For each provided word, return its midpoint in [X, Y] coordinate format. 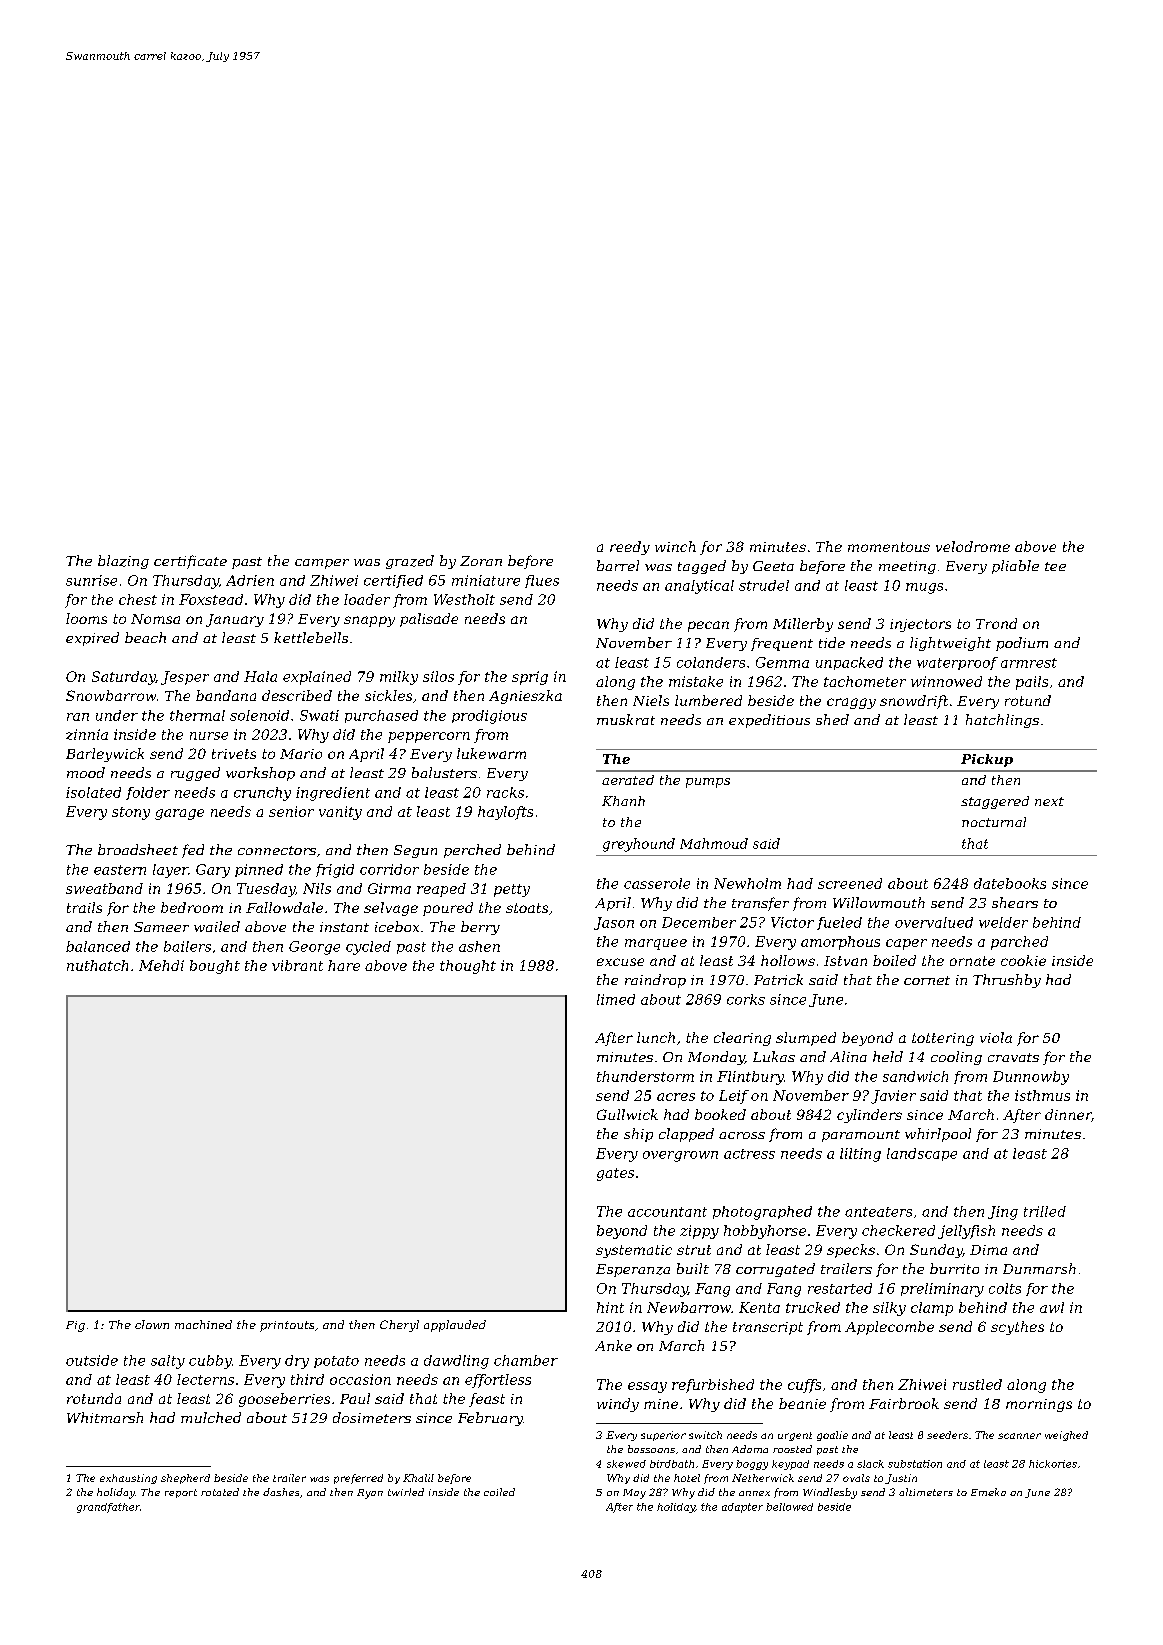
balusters [444, 772]
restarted [840, 1288]
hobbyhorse [765, 1232]
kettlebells [311, 637]
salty [168, 1362]
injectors [920, 625]
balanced [98, 946]
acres [676, 1097]
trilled [1045, 1211]
